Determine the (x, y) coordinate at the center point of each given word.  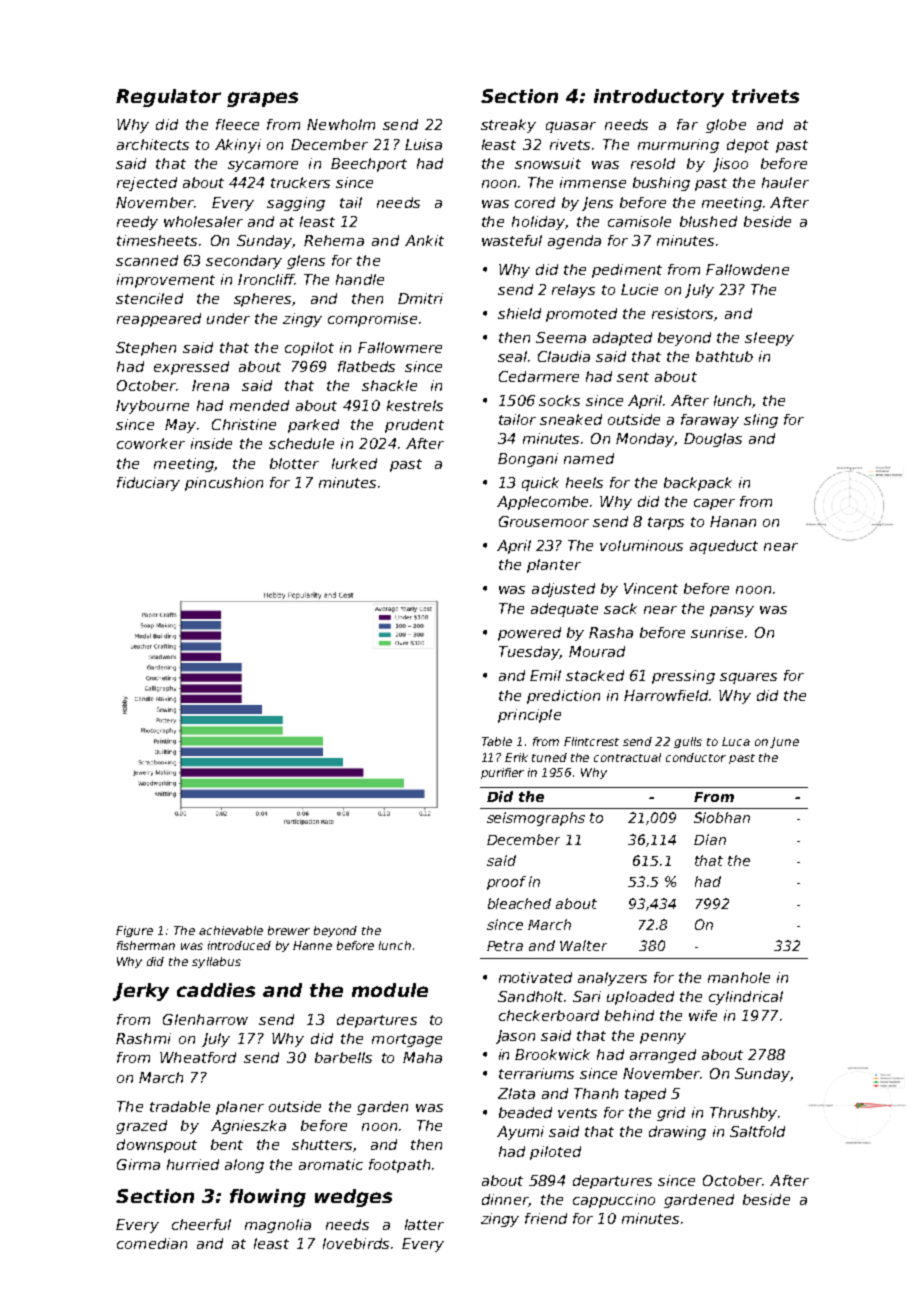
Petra (505, 946)
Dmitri (420, 298)
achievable (231, 930)
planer (240, 1108)
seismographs (536, 819)
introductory (659, 98)
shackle (389, 385)
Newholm (341, 124)
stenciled (149, 298)
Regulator (168, 98)
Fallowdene (747, 269)
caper (714, 504)
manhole (739, 977)
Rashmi (143, 1038)
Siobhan (722, 817)
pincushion (224, 484)
